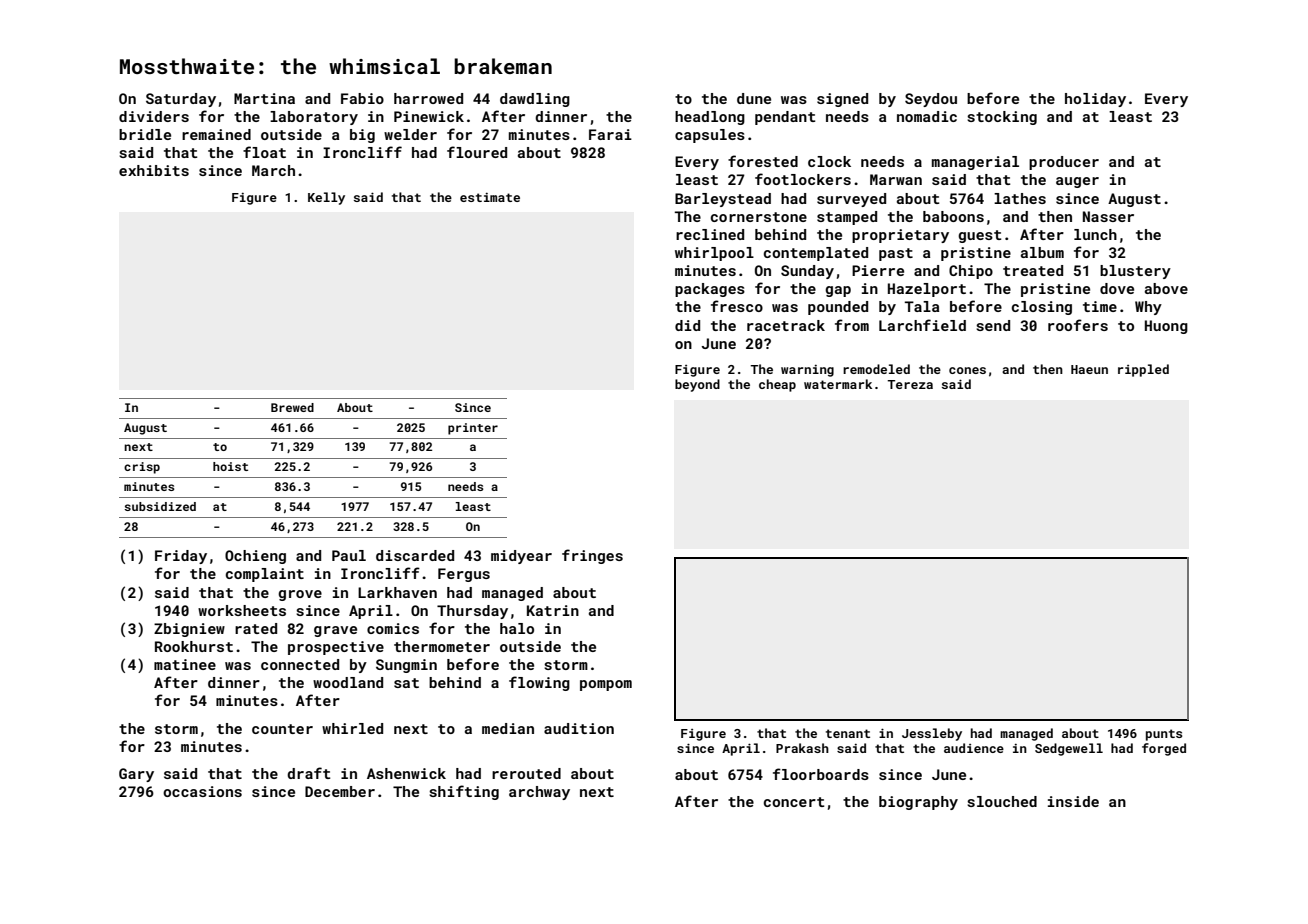 This image has width=1308, height=924. Describe the element at coordinates (993, 325) in the image. I see `send` at that location.
